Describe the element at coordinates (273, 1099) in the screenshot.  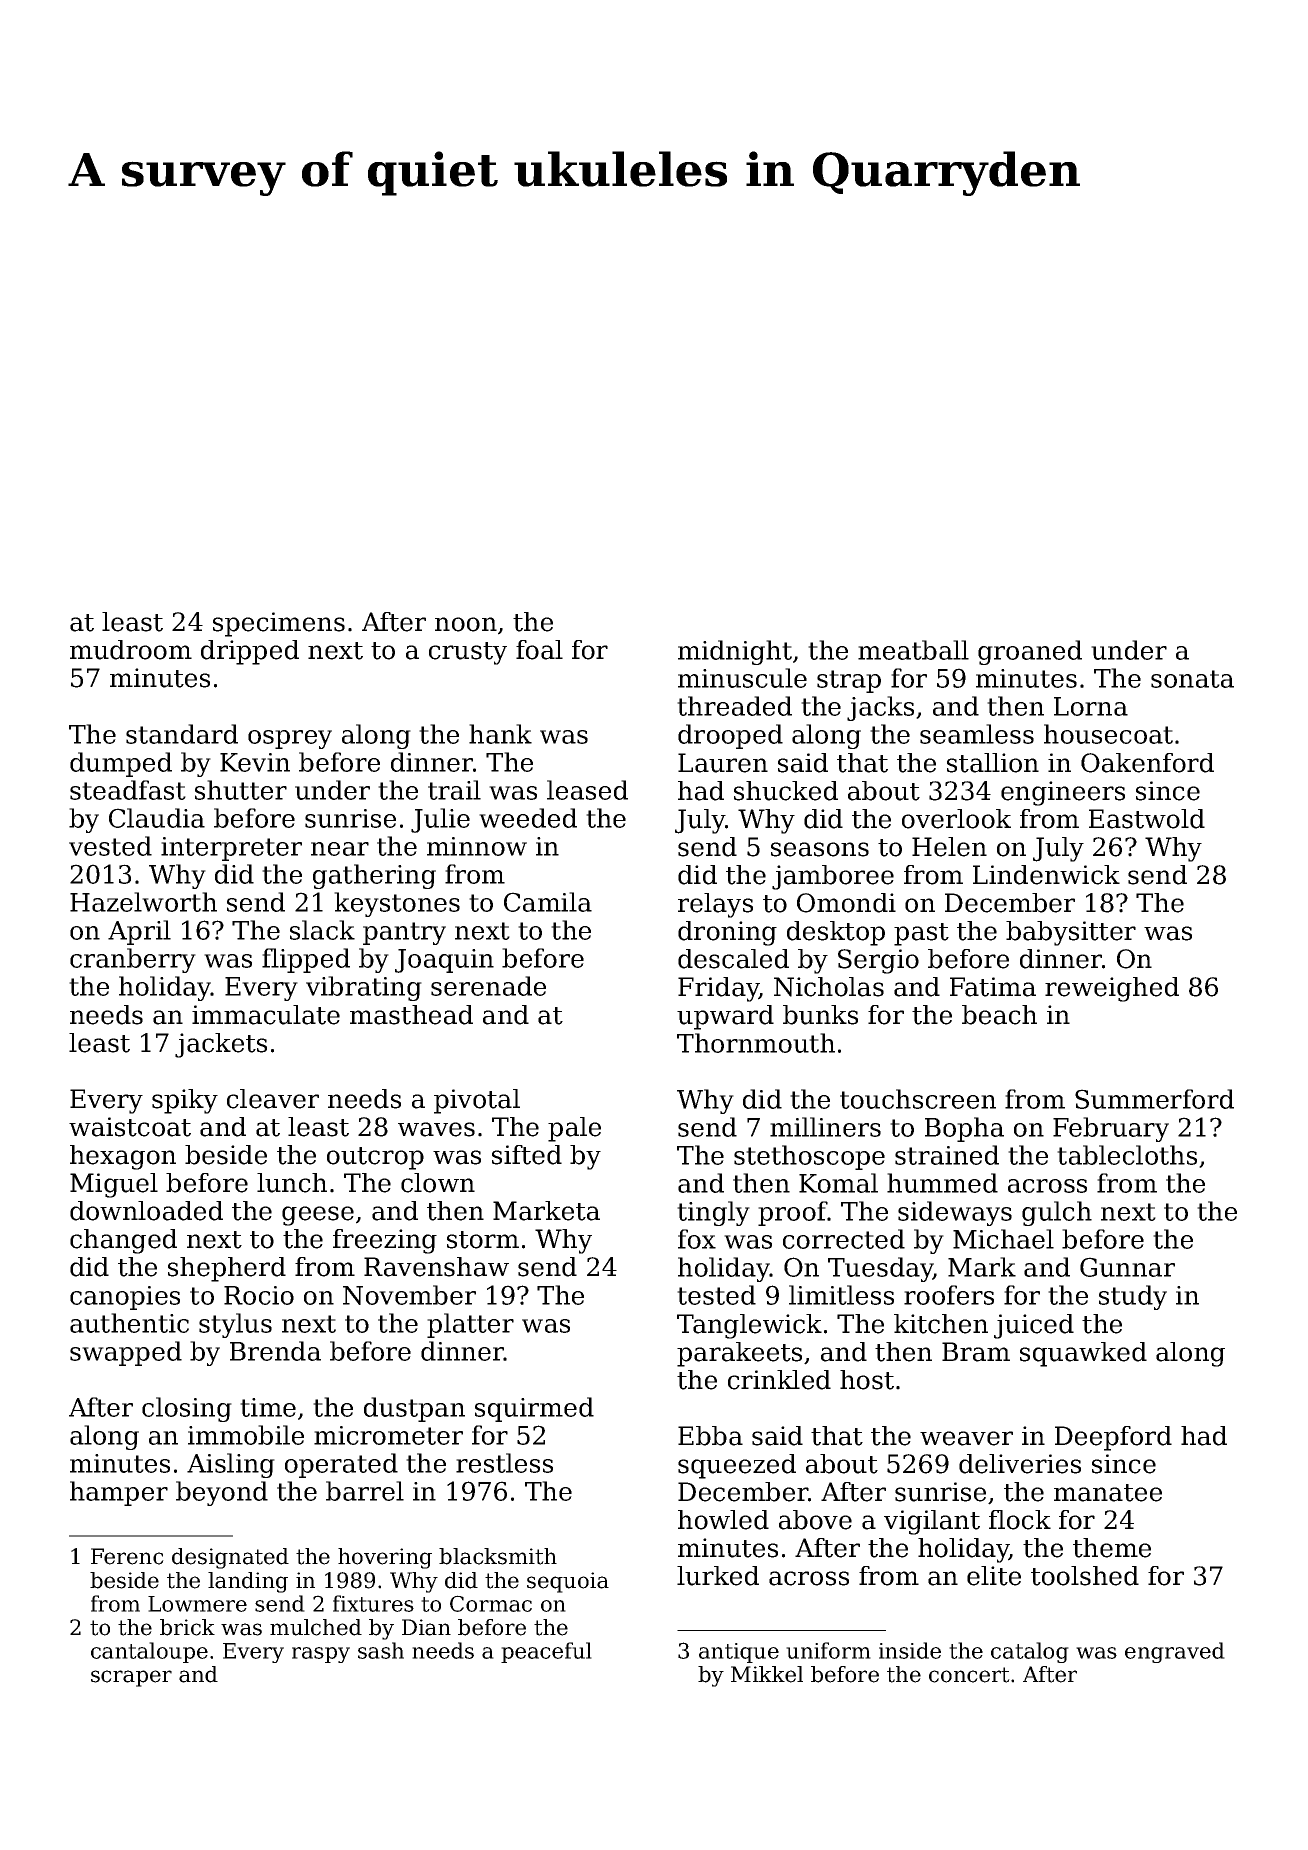
I see `cleaver` at that location.
